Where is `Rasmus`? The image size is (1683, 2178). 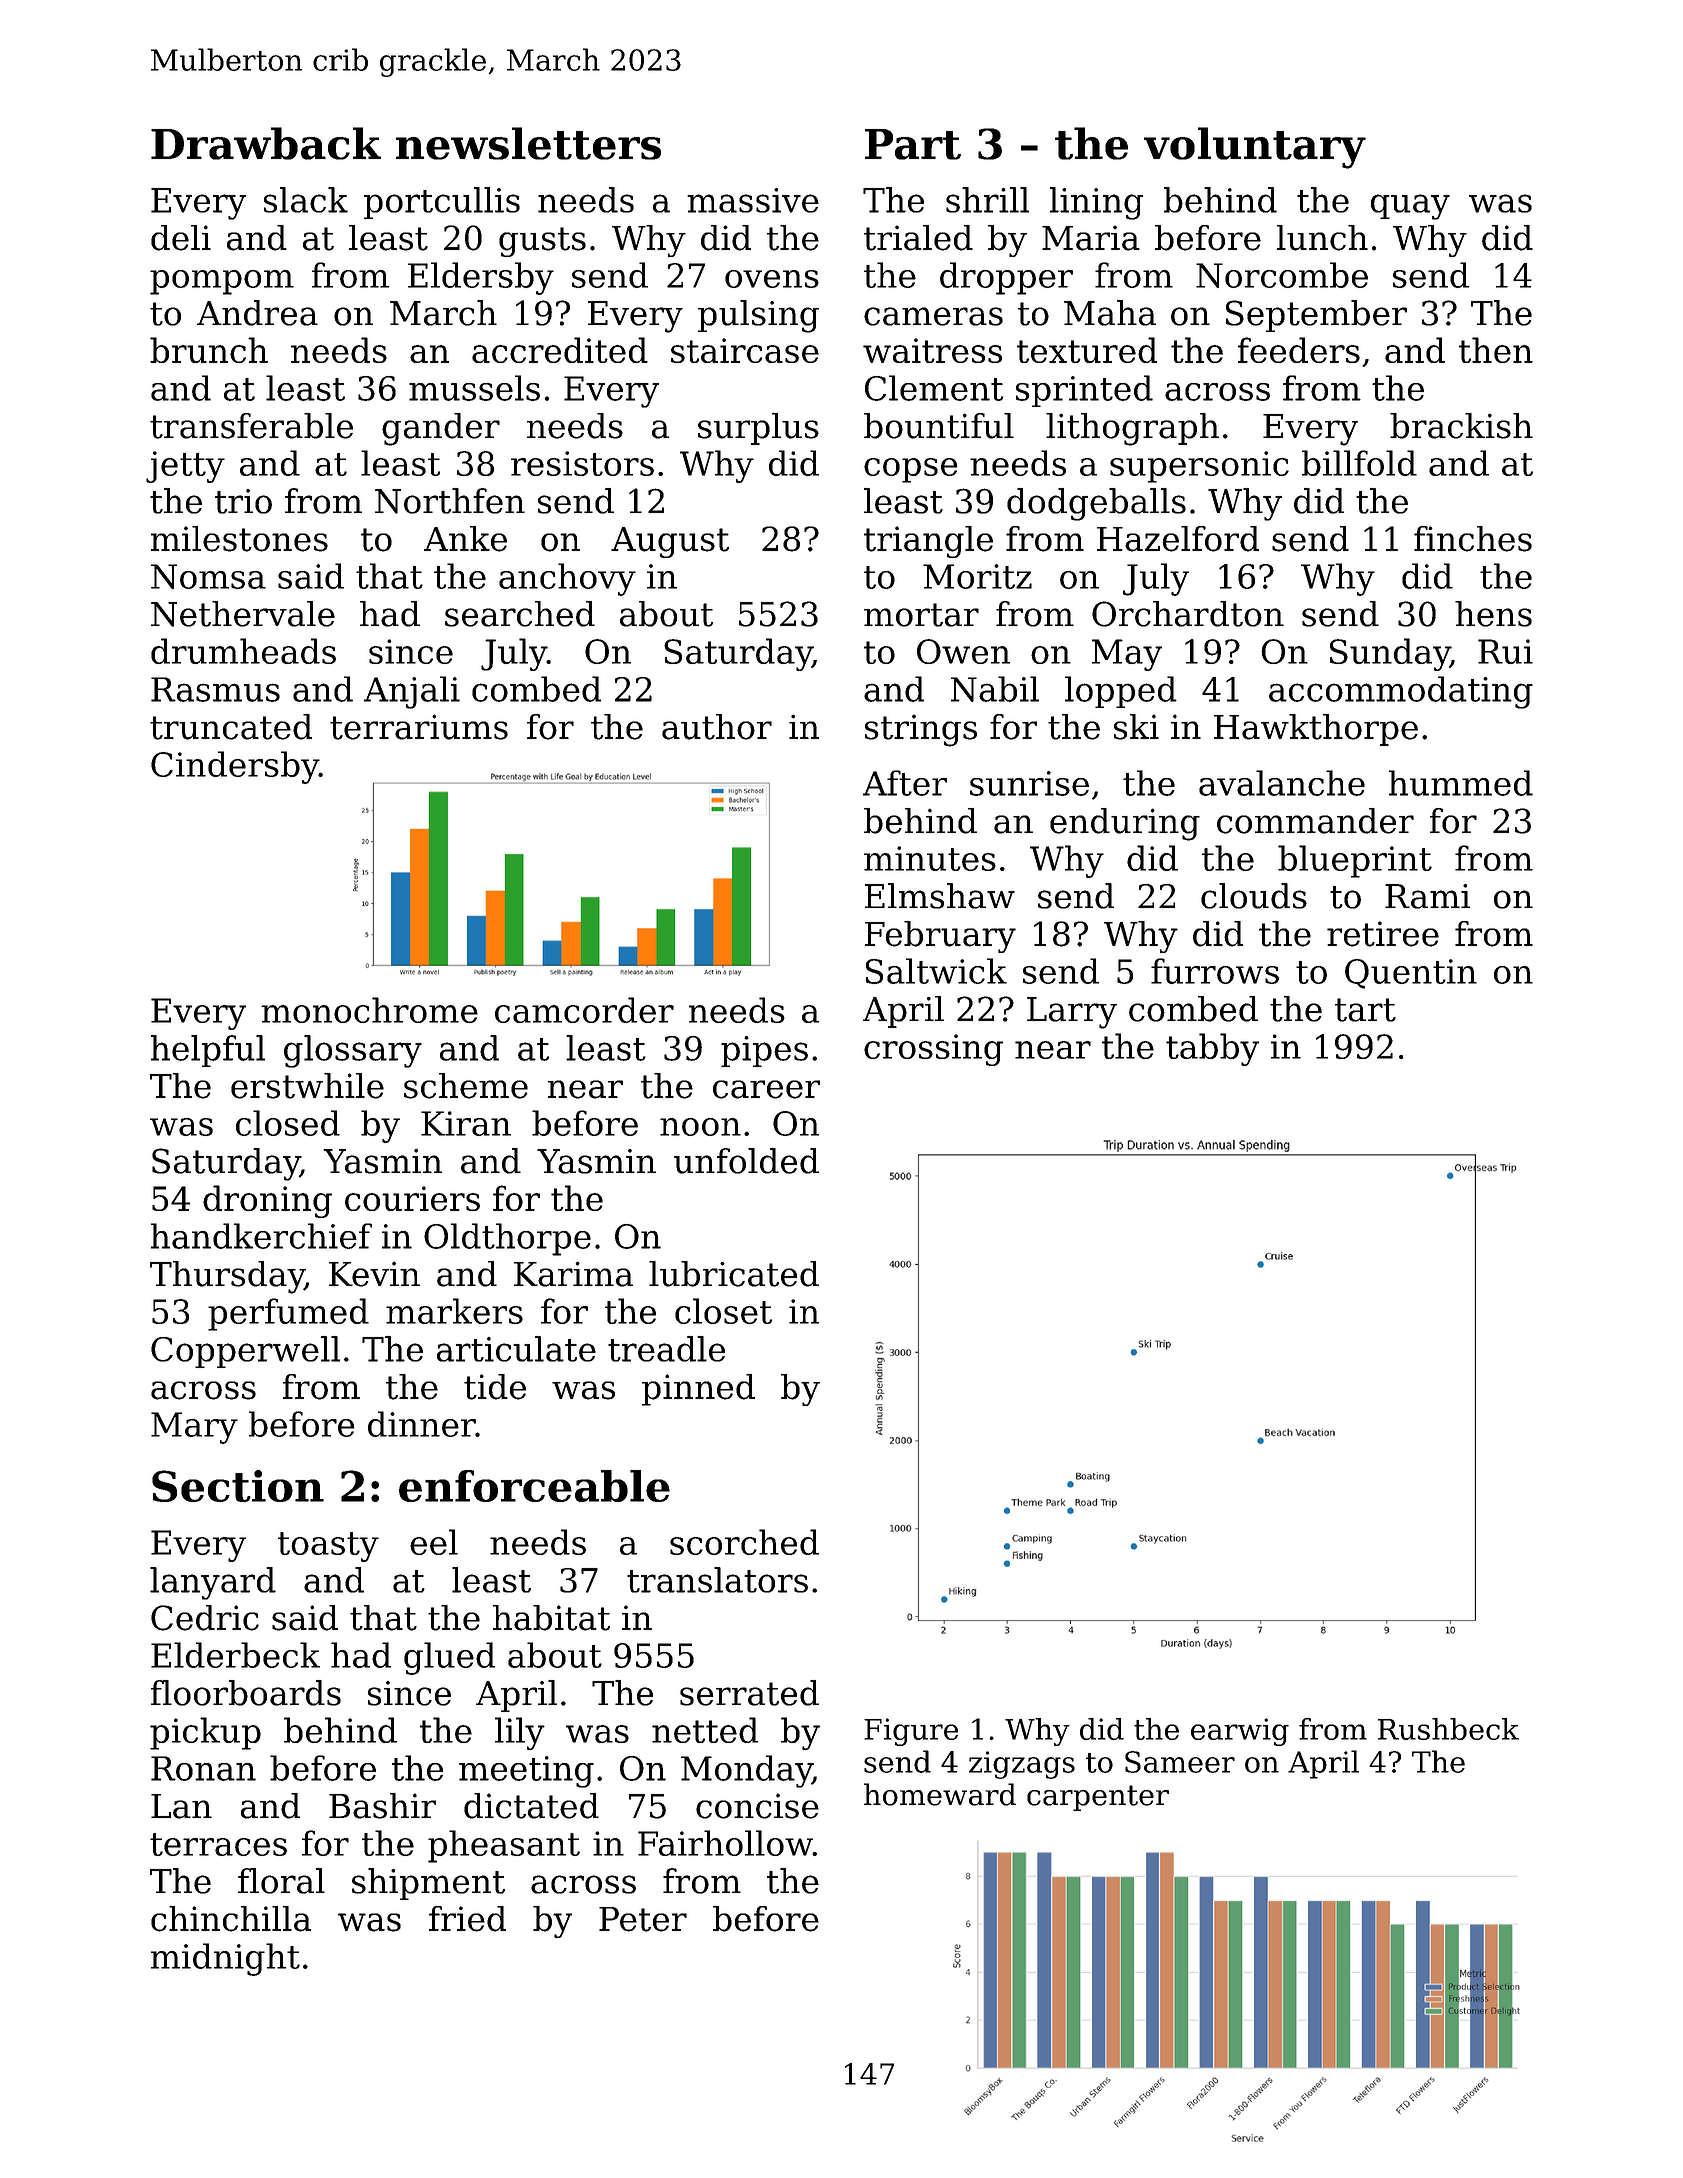 Rasmus is located at coordinates (215, 689).
